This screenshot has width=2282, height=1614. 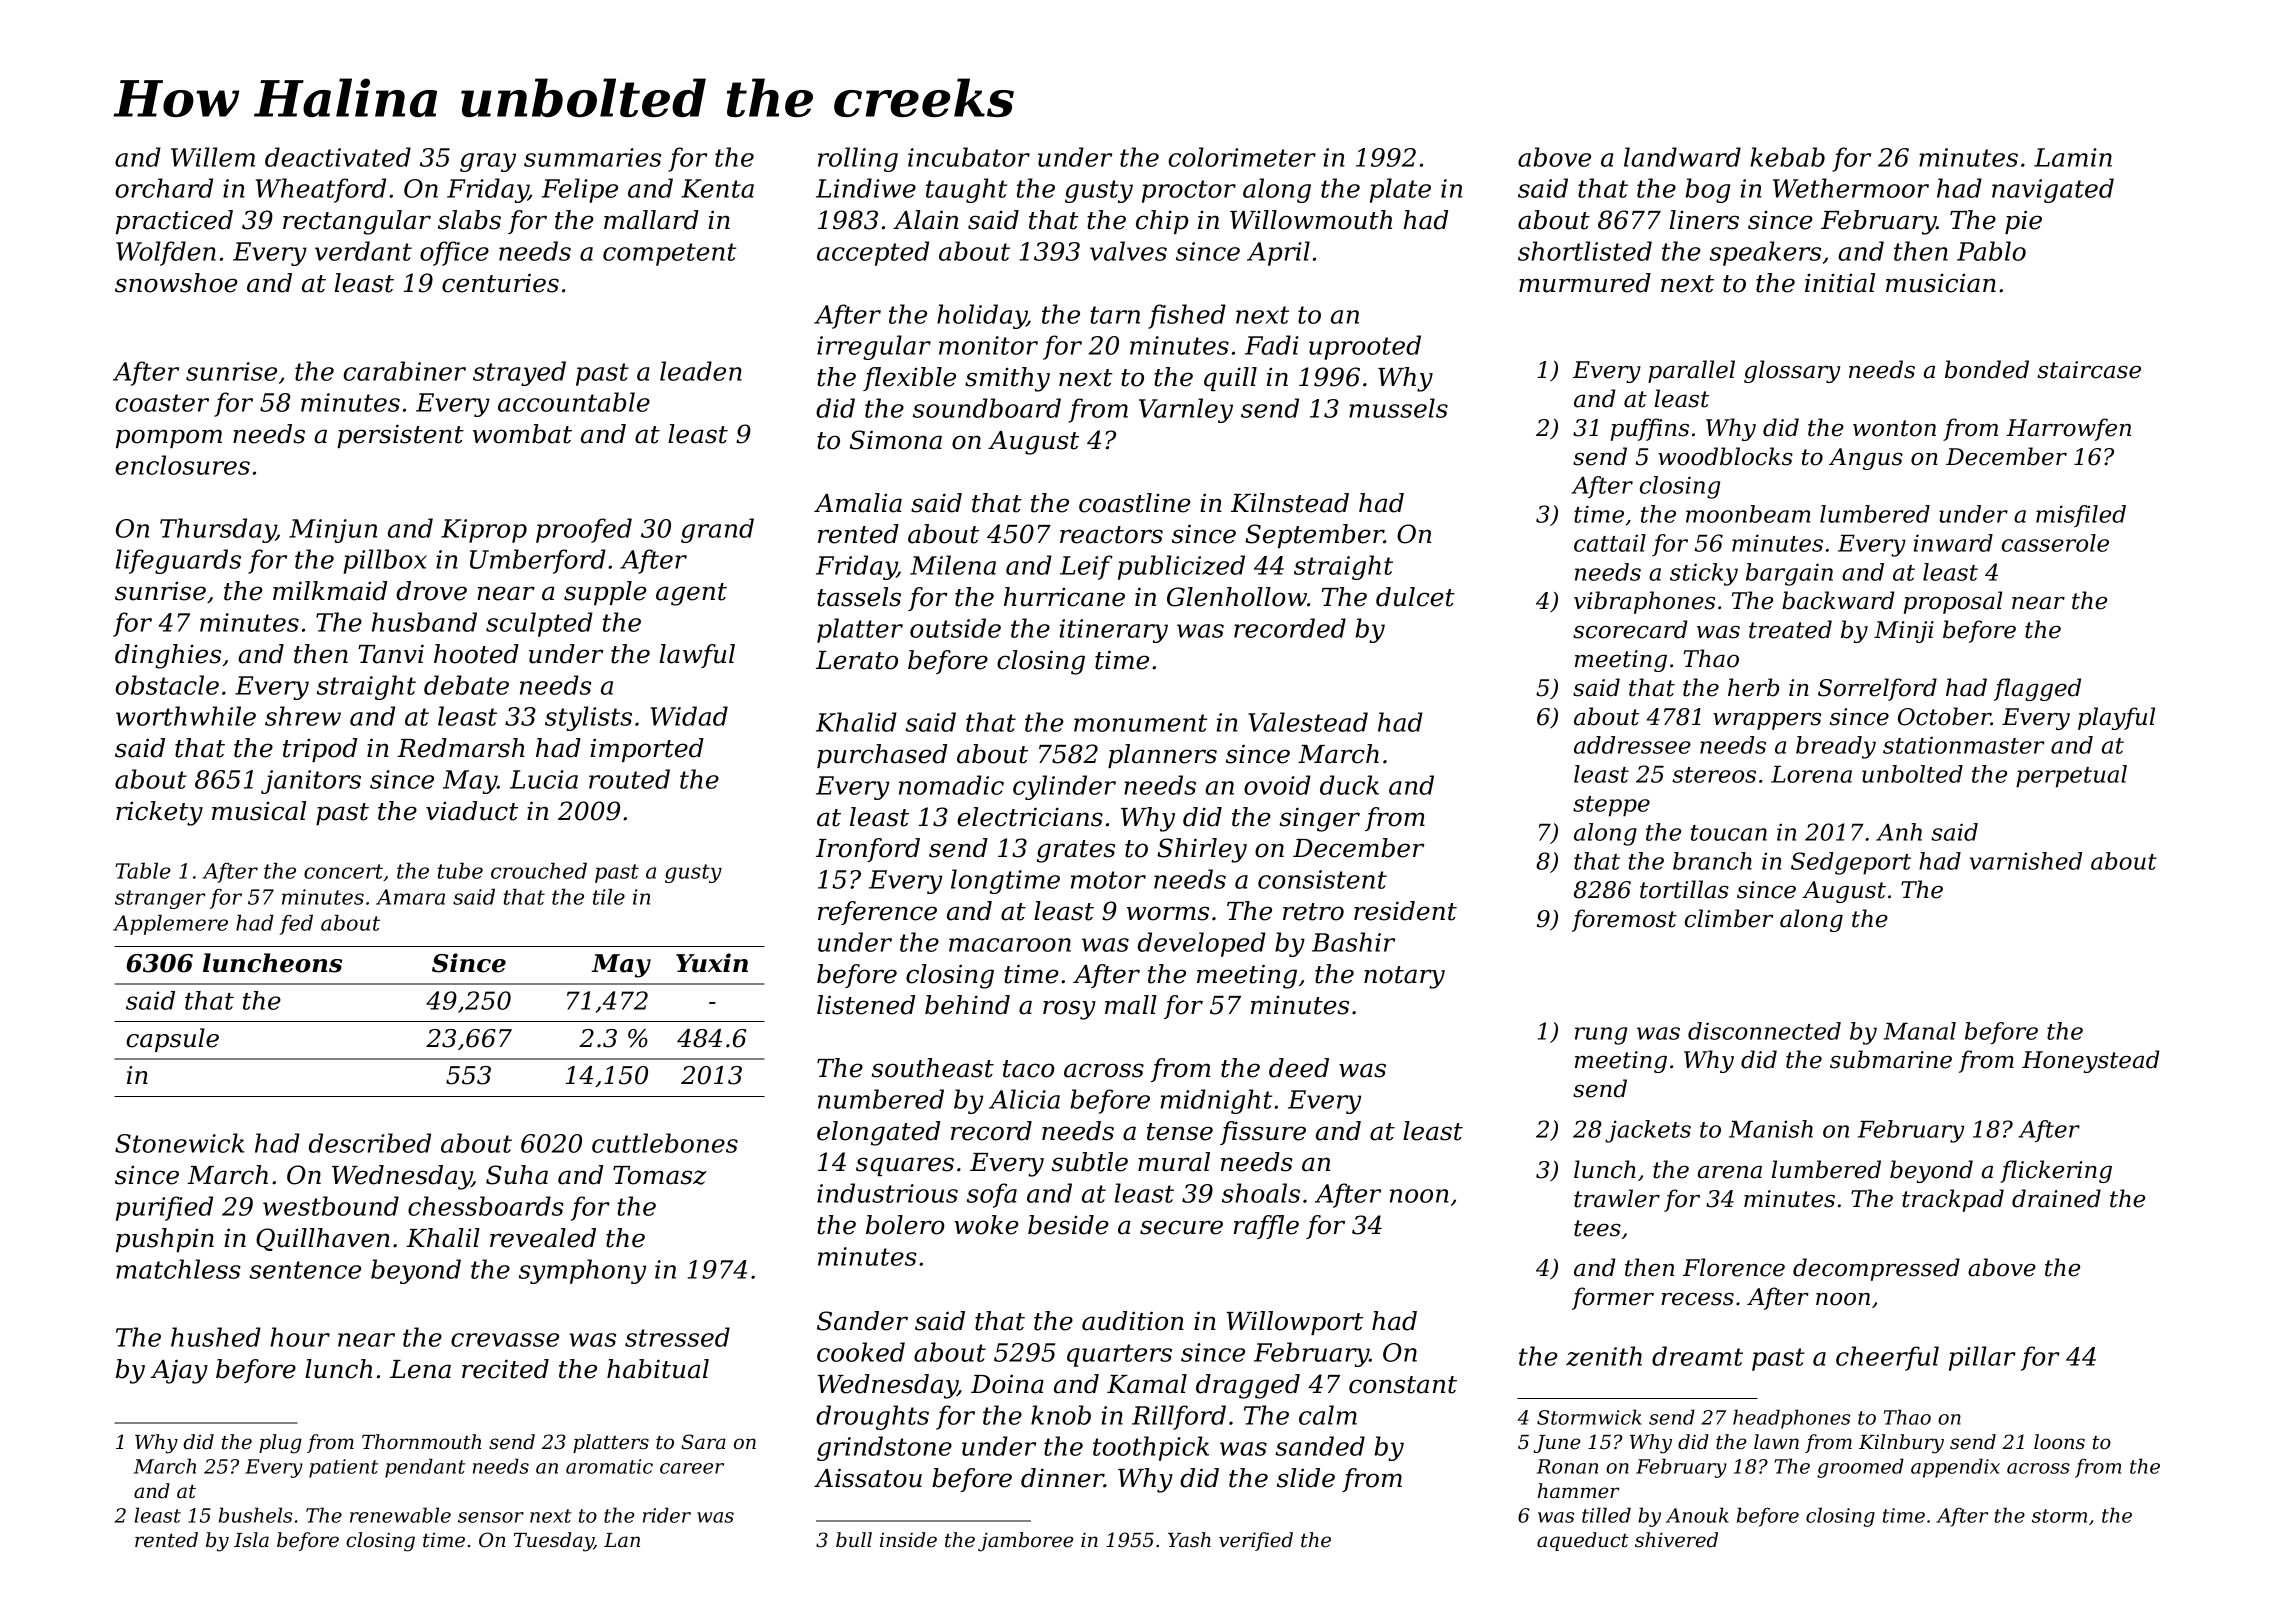 What do you see at coordinates (712, 963) in the screenshot?
I see `Yuxin` at bounding box center [712, 963].
